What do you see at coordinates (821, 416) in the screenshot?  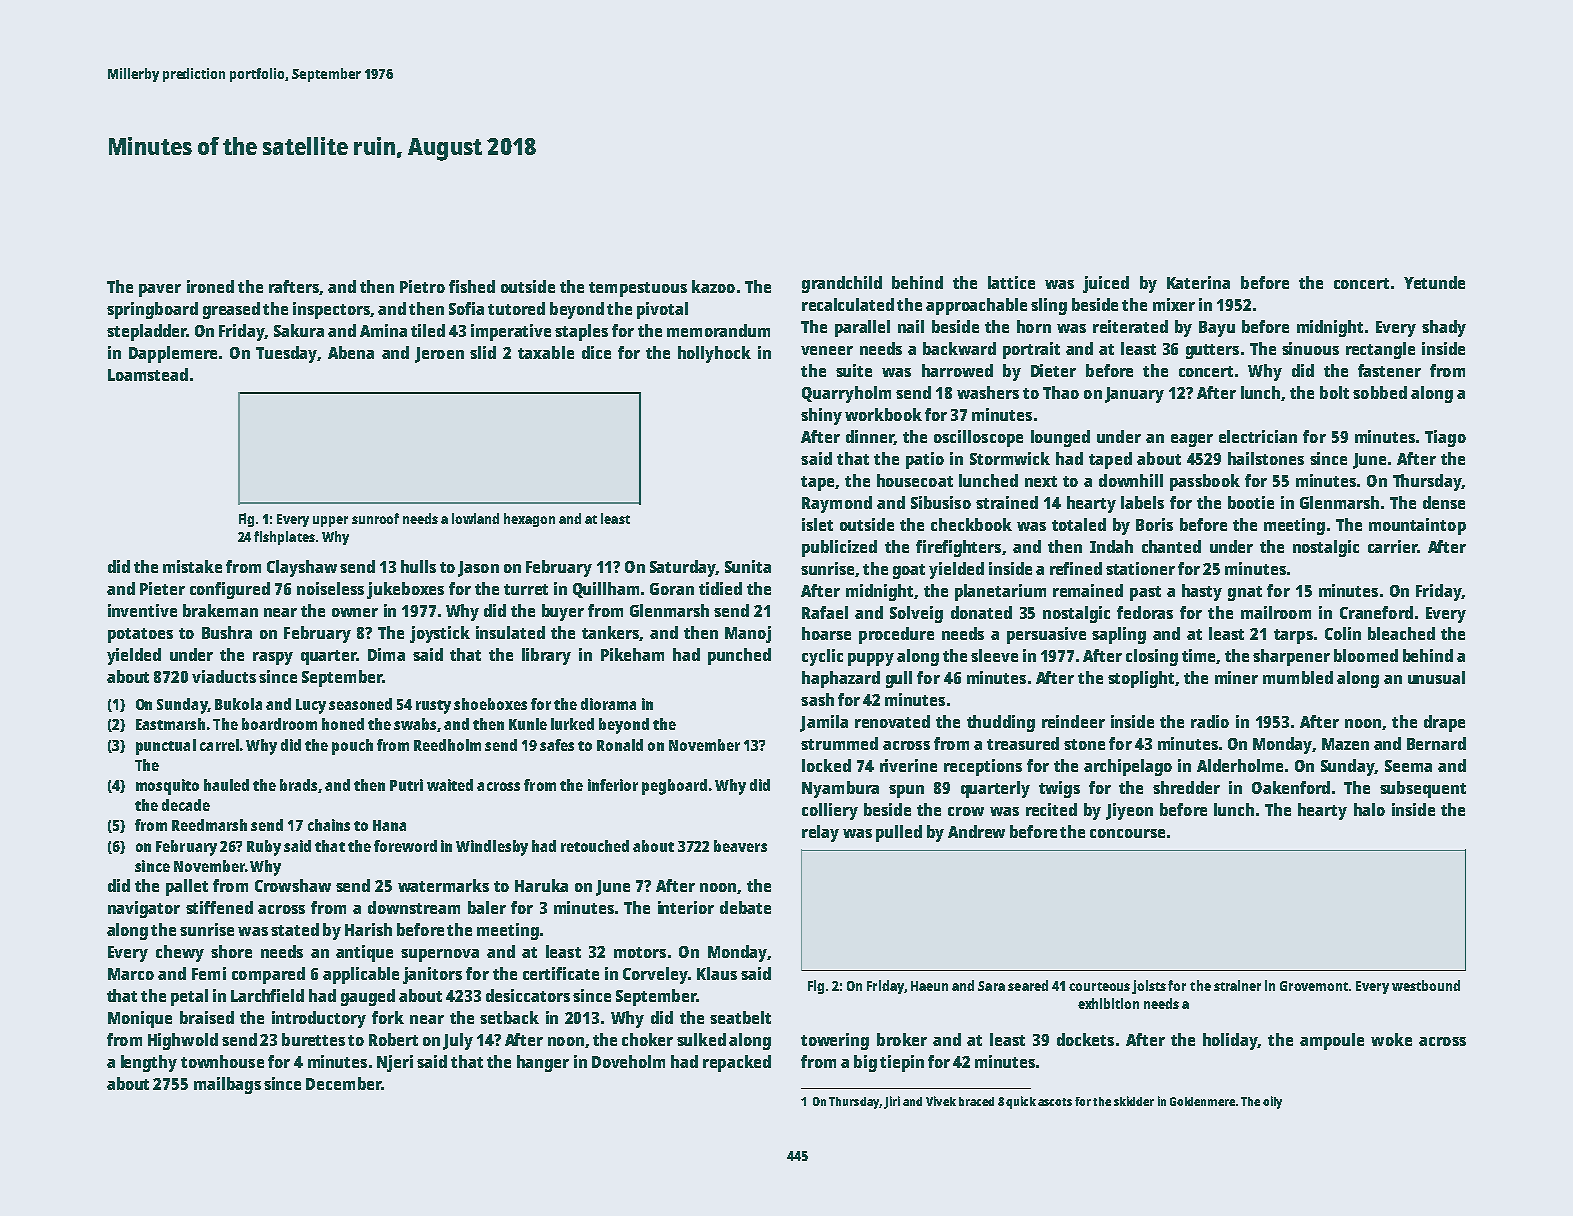 I see `shiny` at bounding box center [821, 416].
